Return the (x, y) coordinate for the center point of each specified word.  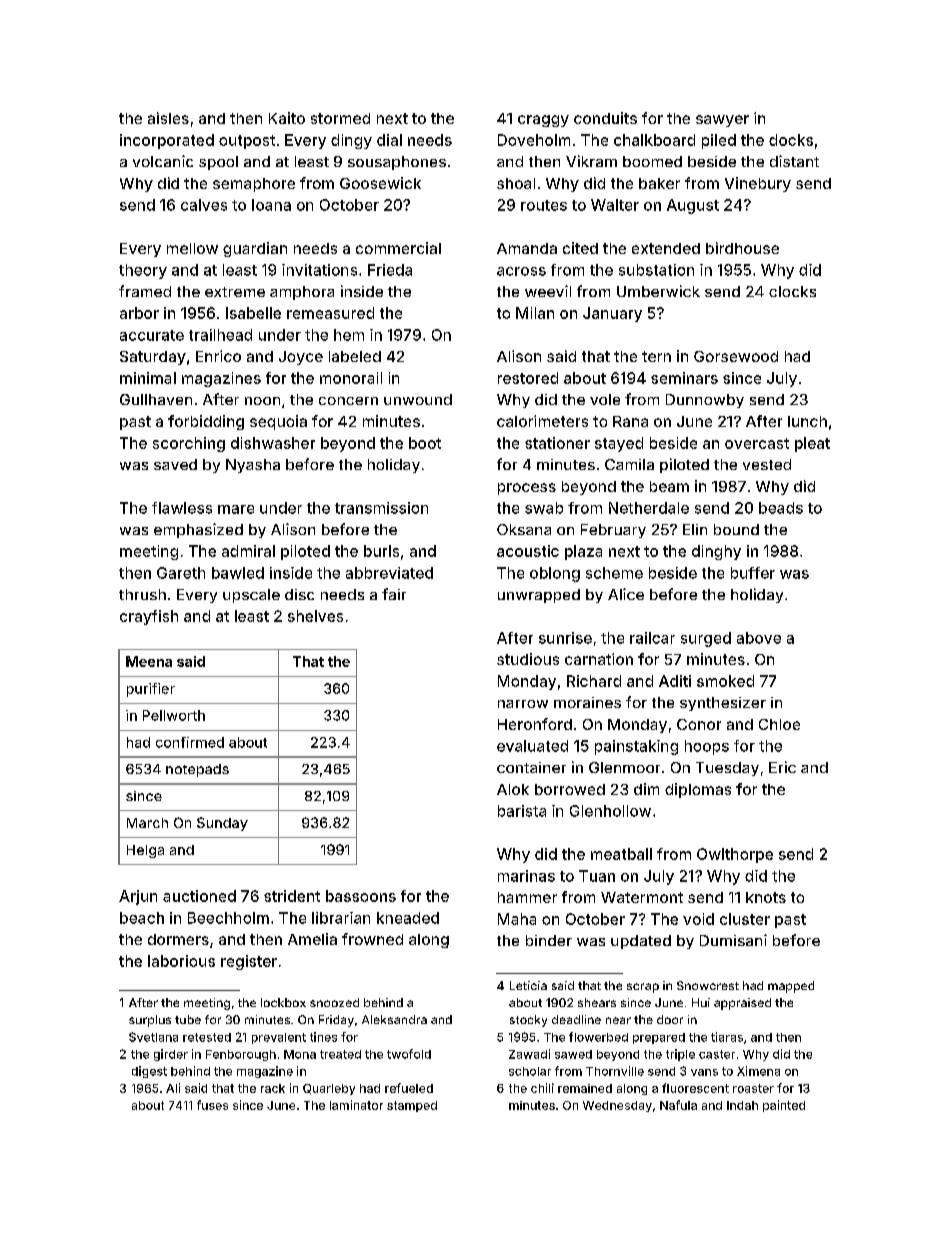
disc (299, 594)
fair (394, 594)
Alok (513, 789)
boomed (652, 161)
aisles (168, 118)
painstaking (636, 747)
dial (389, 140)
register (249, 962)
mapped (791, 987)
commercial (398, 248)
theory (143, 271)
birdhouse (742, 248)
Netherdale (649, 508)
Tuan (597, 876)
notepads (197, 770)
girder (171, 1055)
